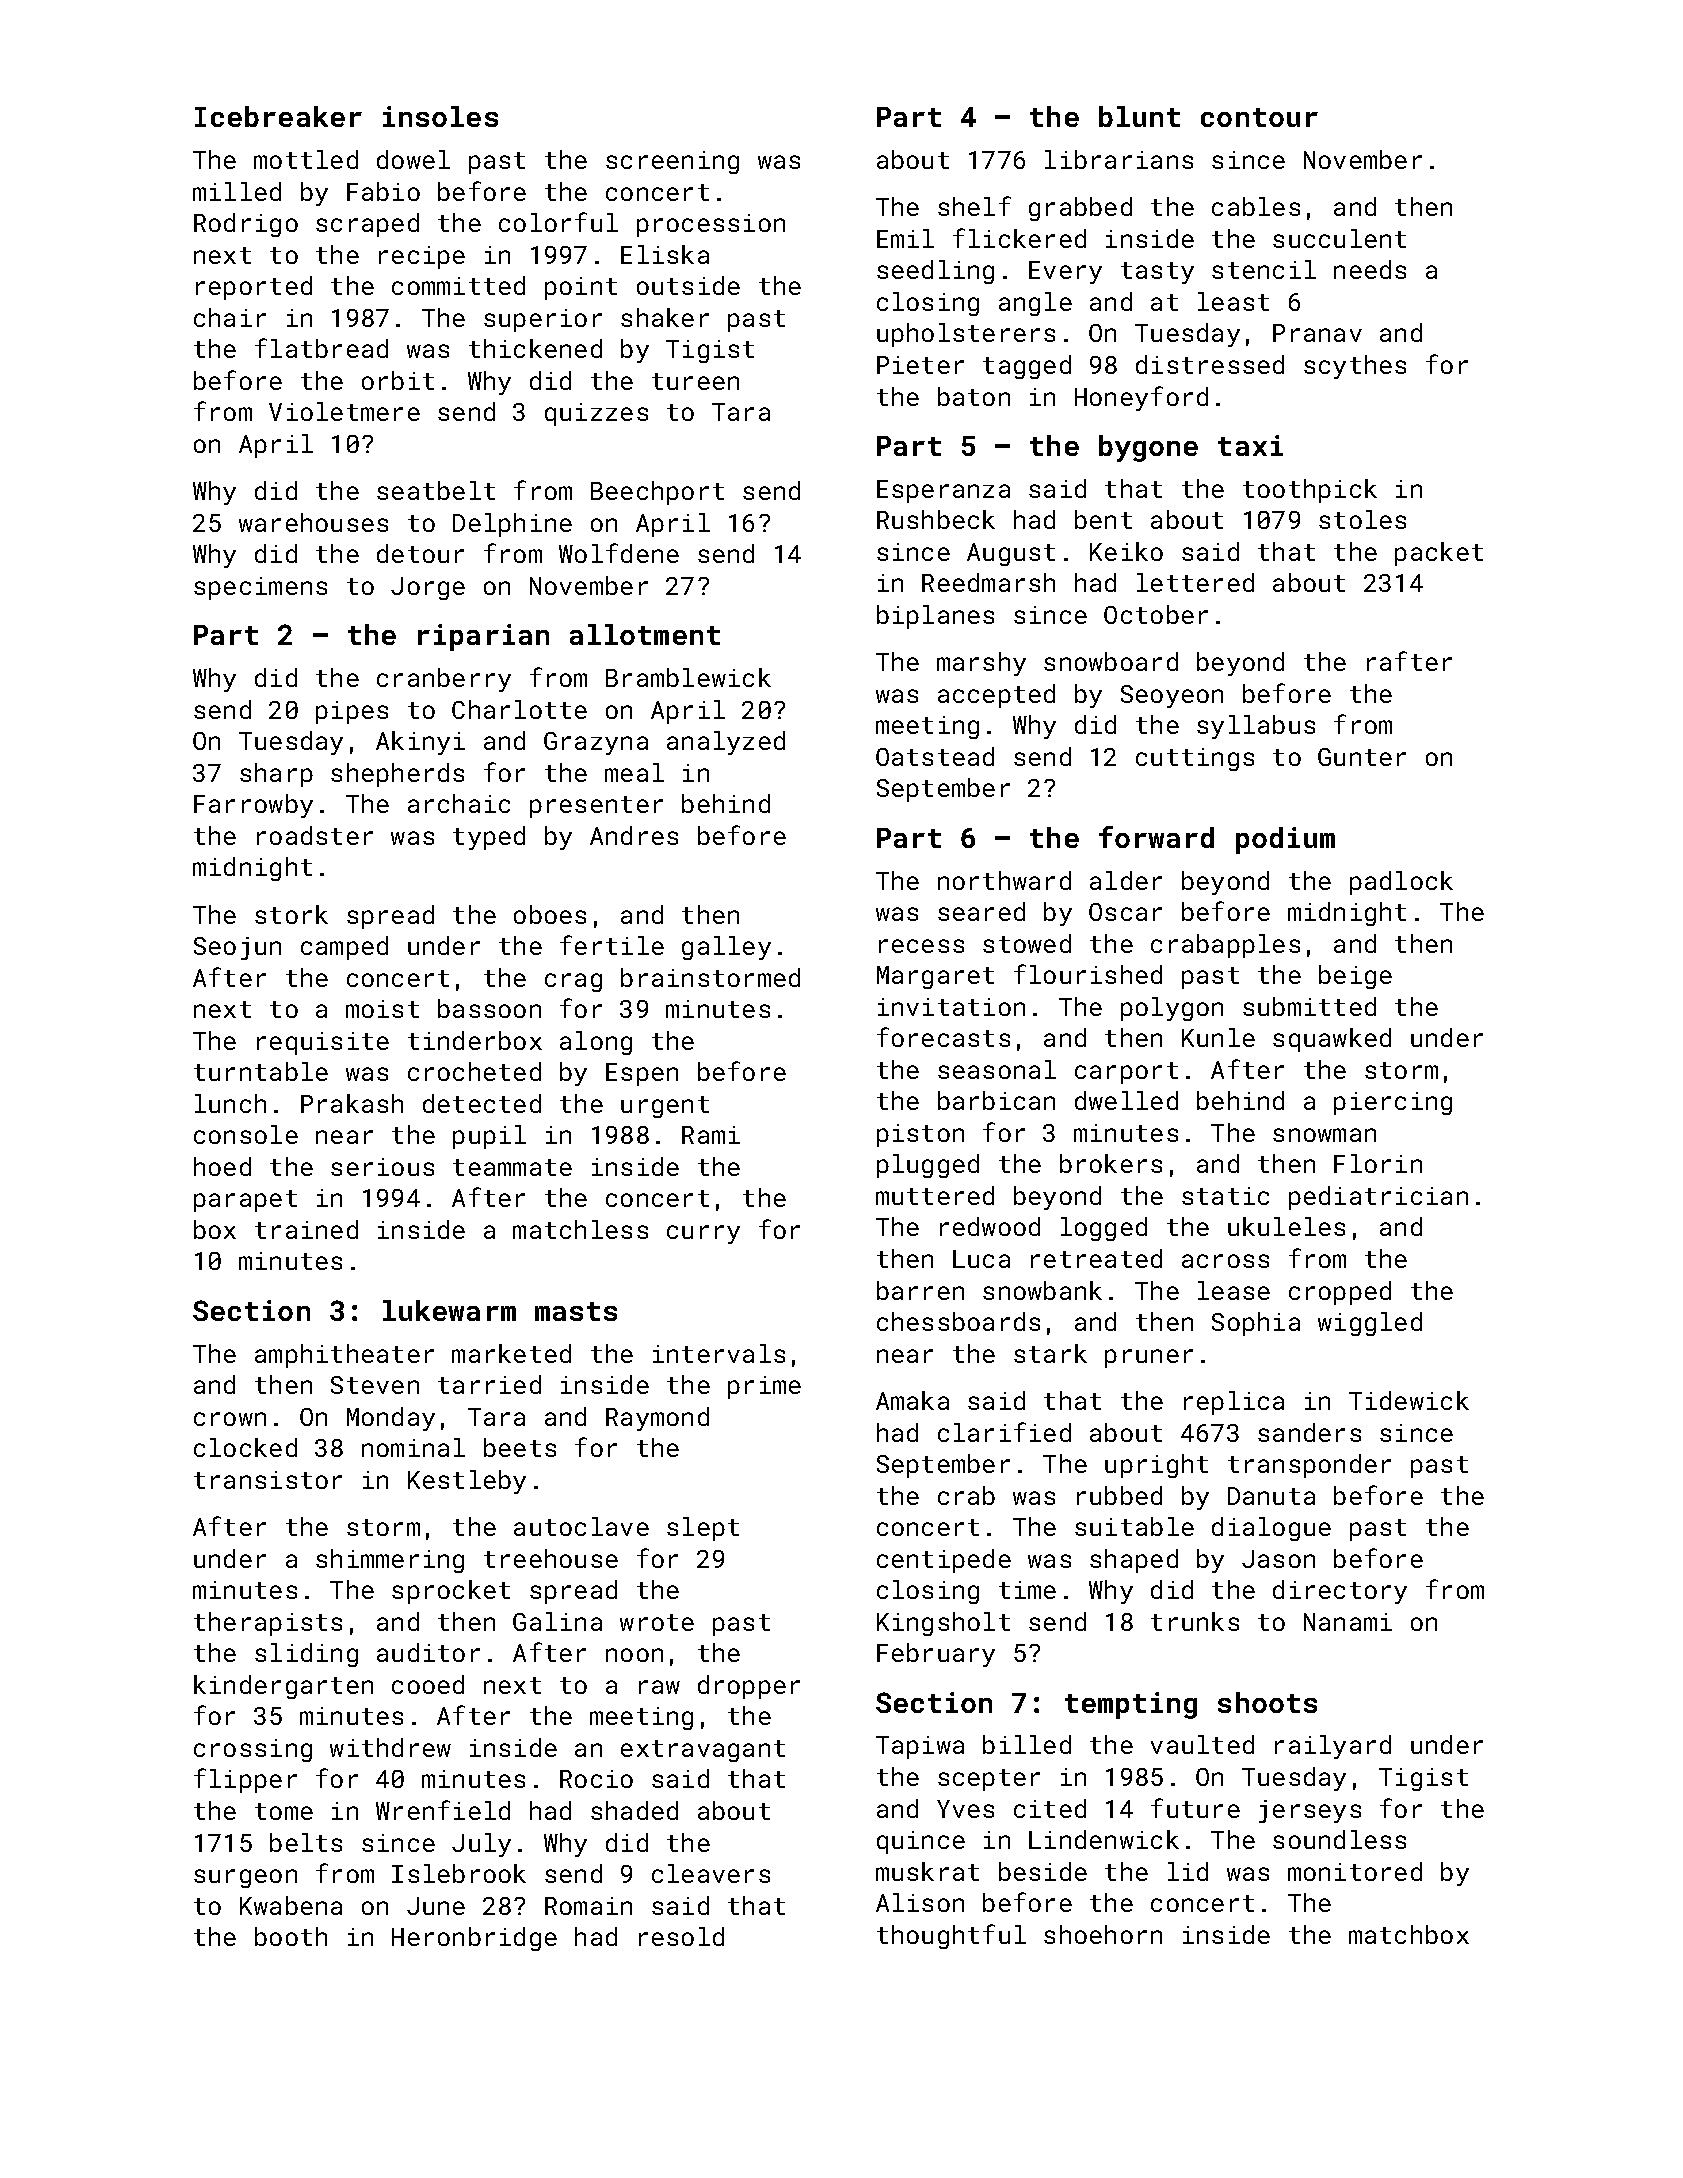  What do you see at coordinates (936, 1655) in the image?
I see `February` at bounding box center [936, 1655].
